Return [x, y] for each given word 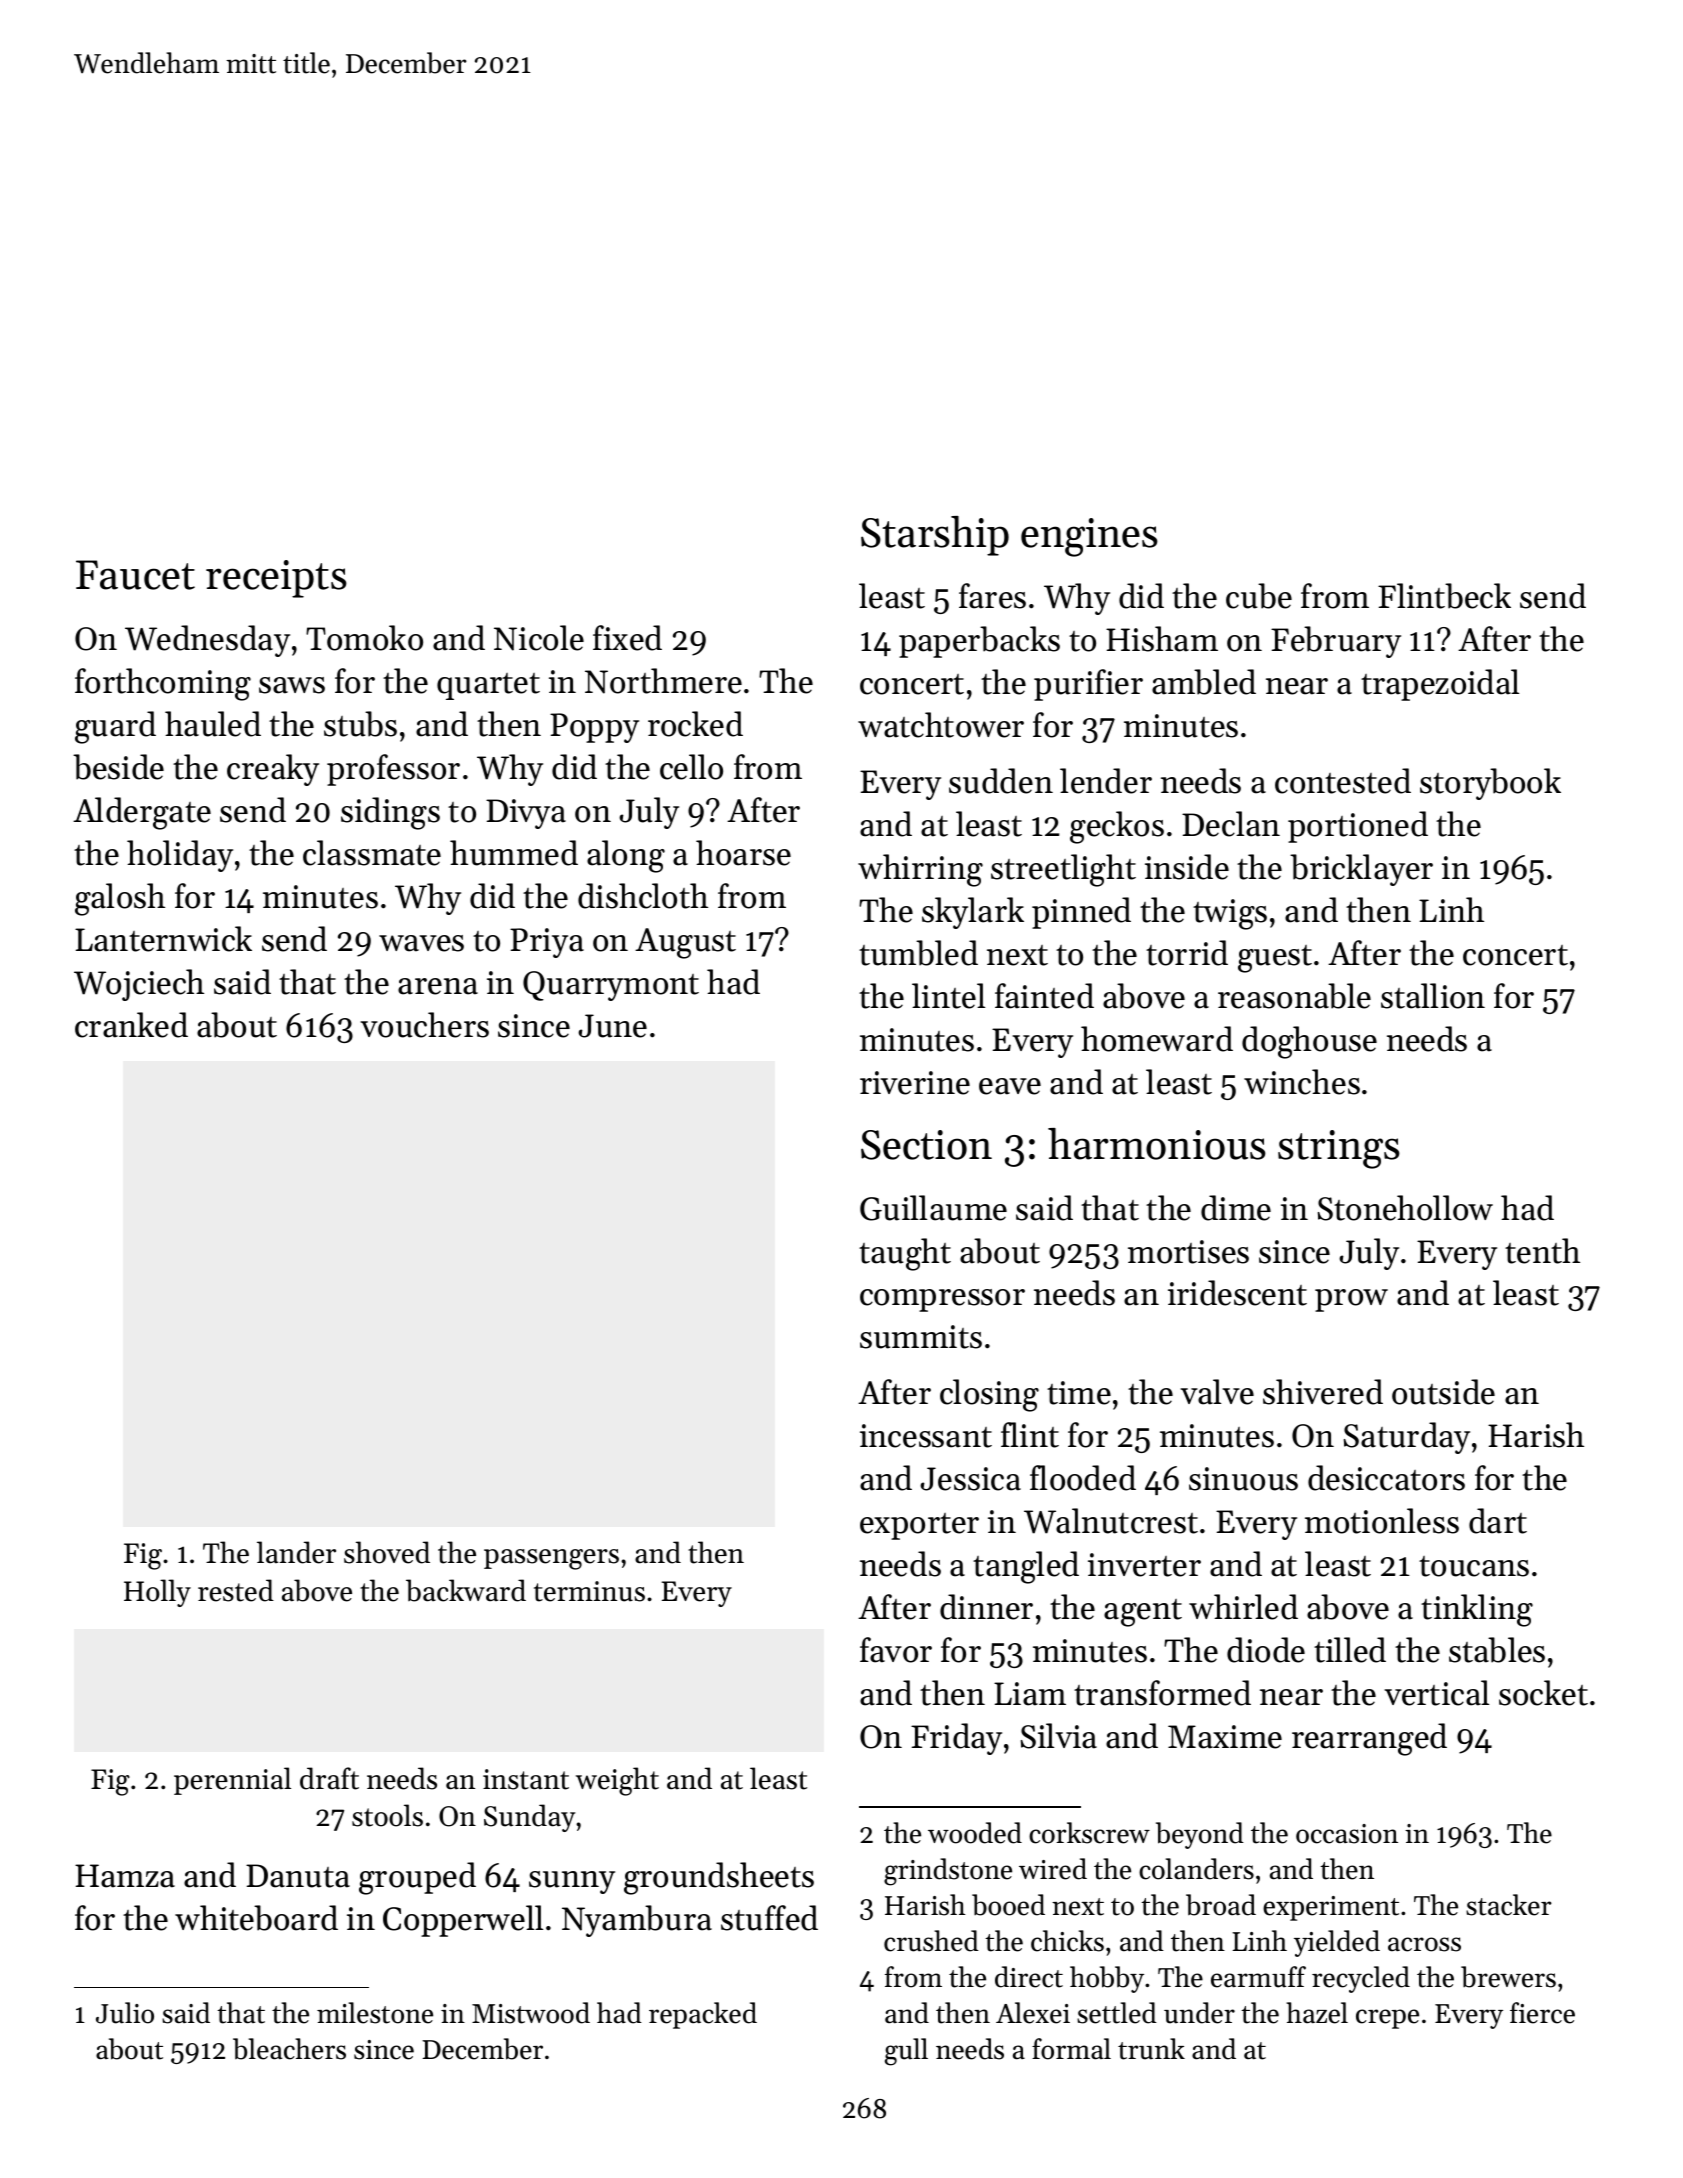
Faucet [135, 575]
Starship [935, 536]
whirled [1243, 1607]
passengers [551, 1559]
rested [236, 1590]
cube [1259, 596]
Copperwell [463, 1921]
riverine [915, 1083]
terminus [589, 1591]
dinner [986, 1607]
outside [1443, 1392]
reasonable [1294, 996]
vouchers [424, 1025]
